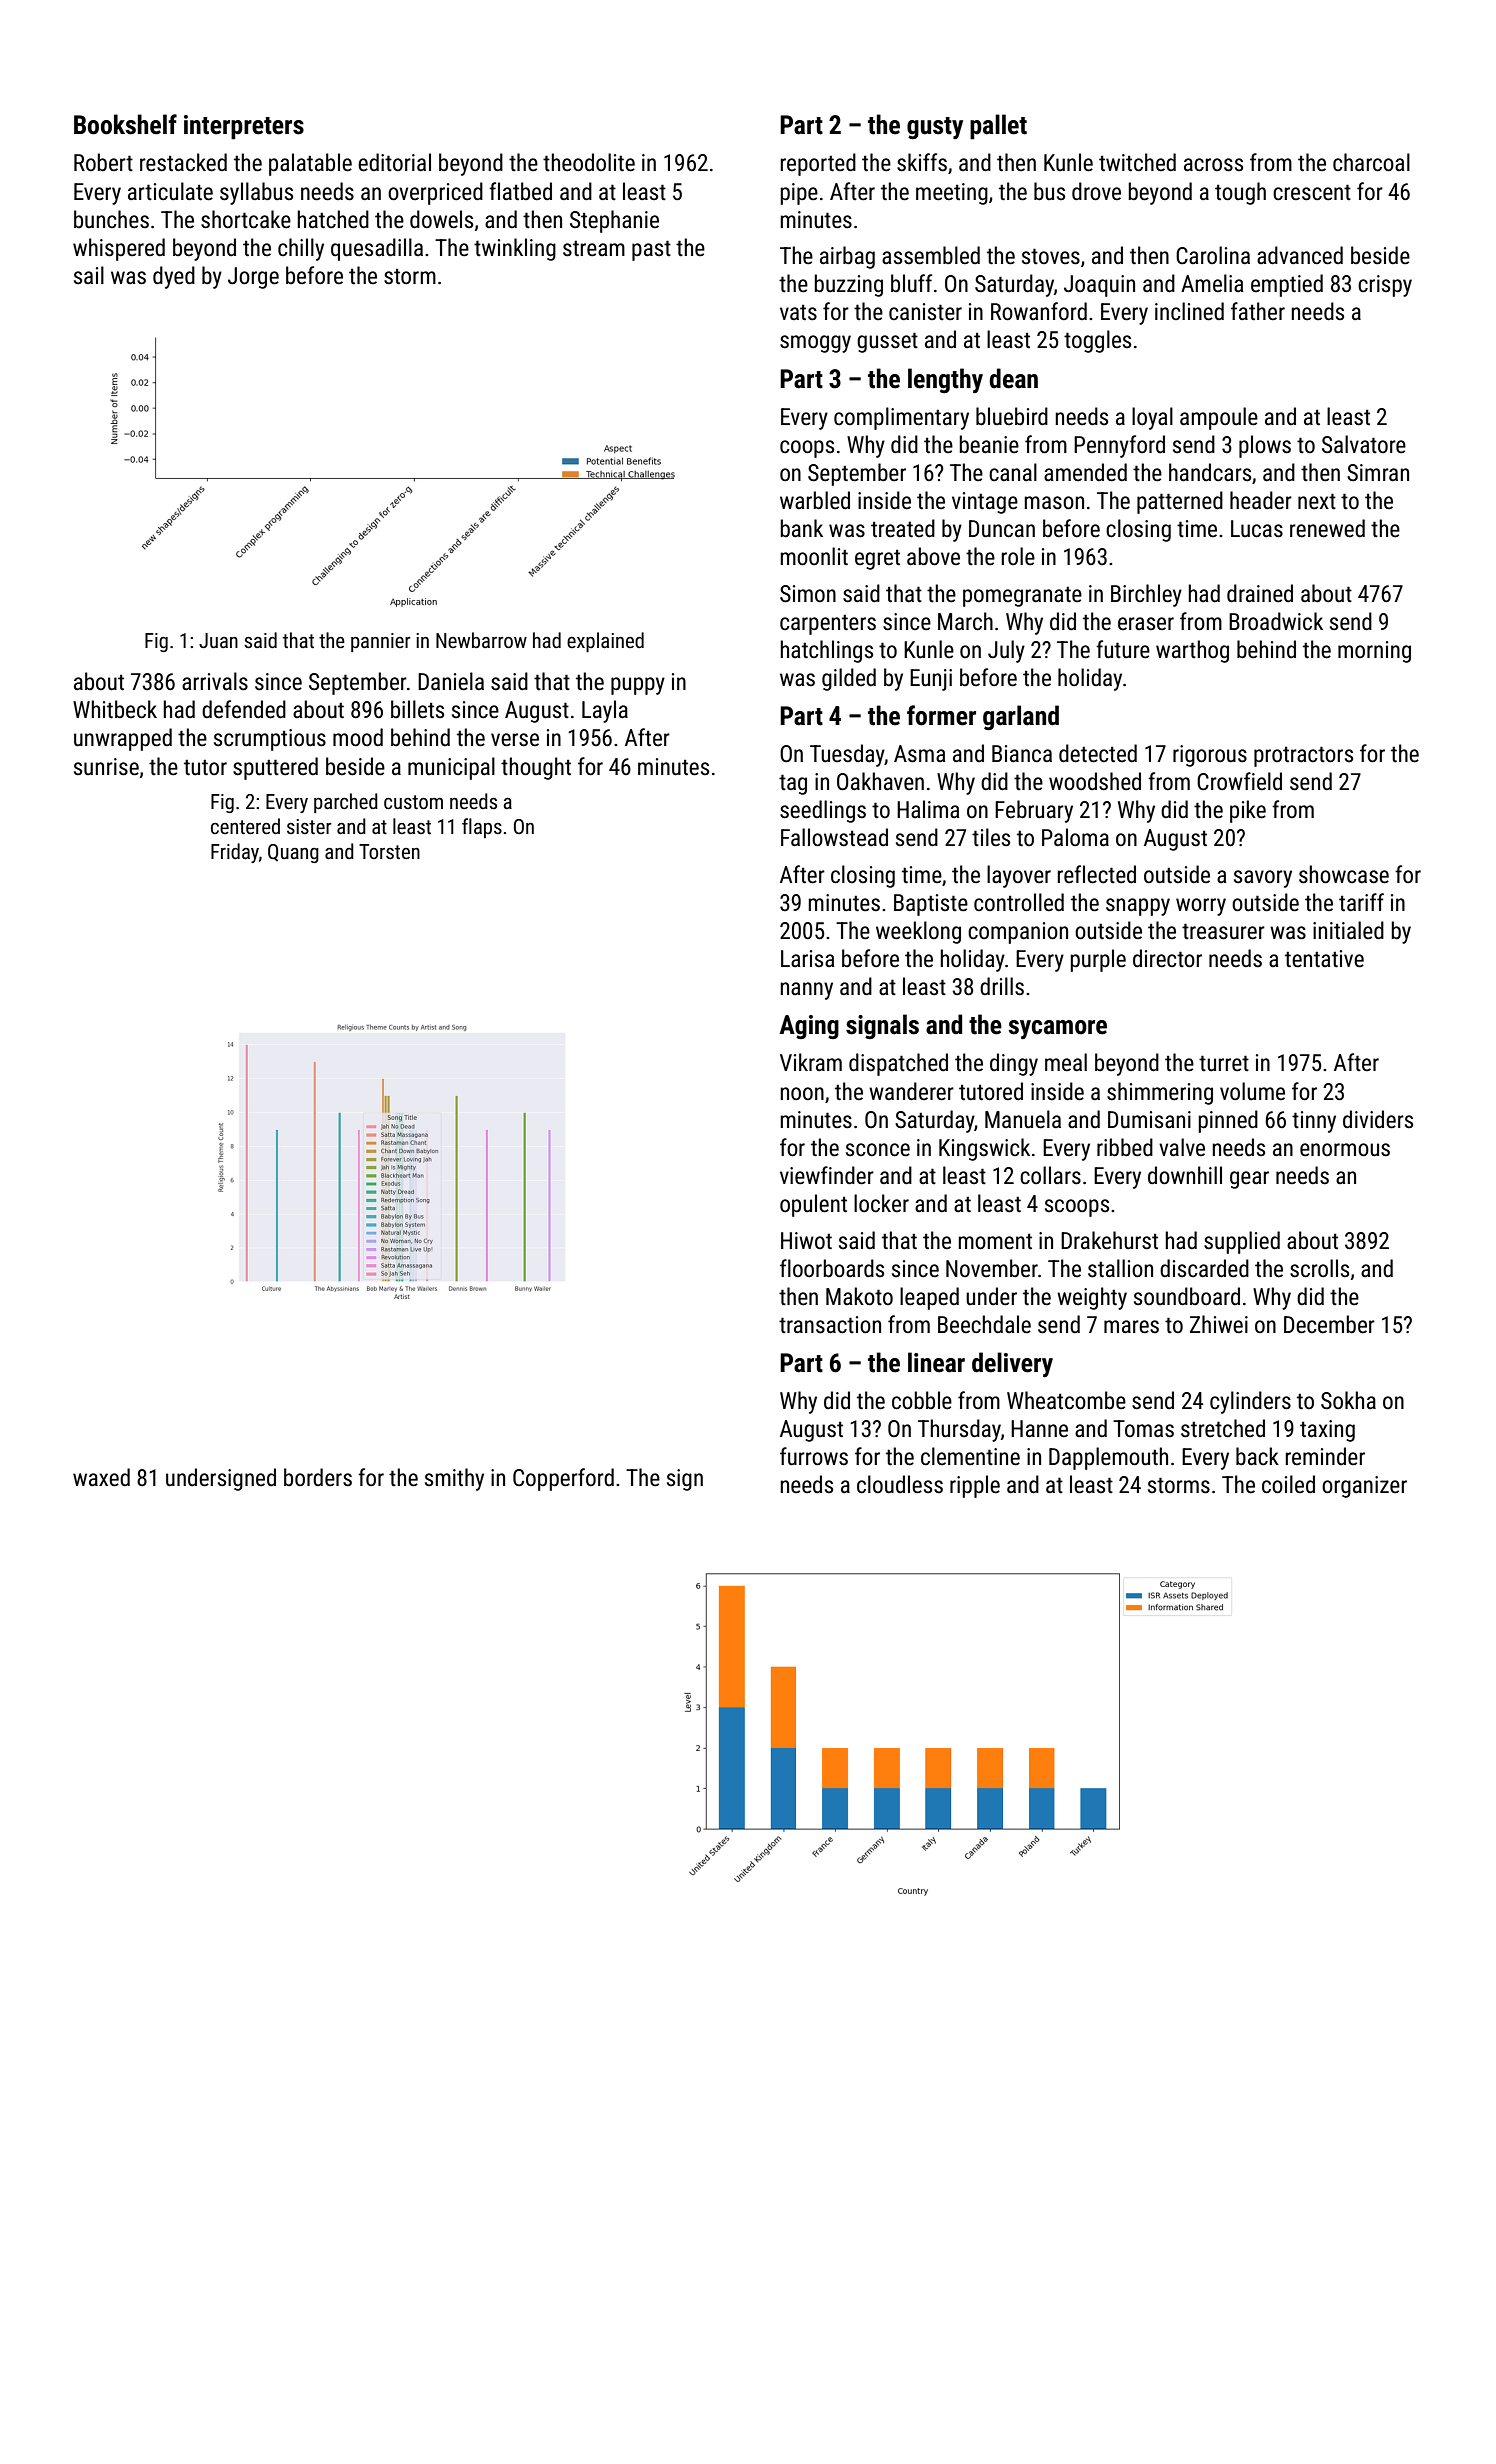  Describe the element at coordinates (1361, 902) in the screenshot. I see `tariff` at that location.
